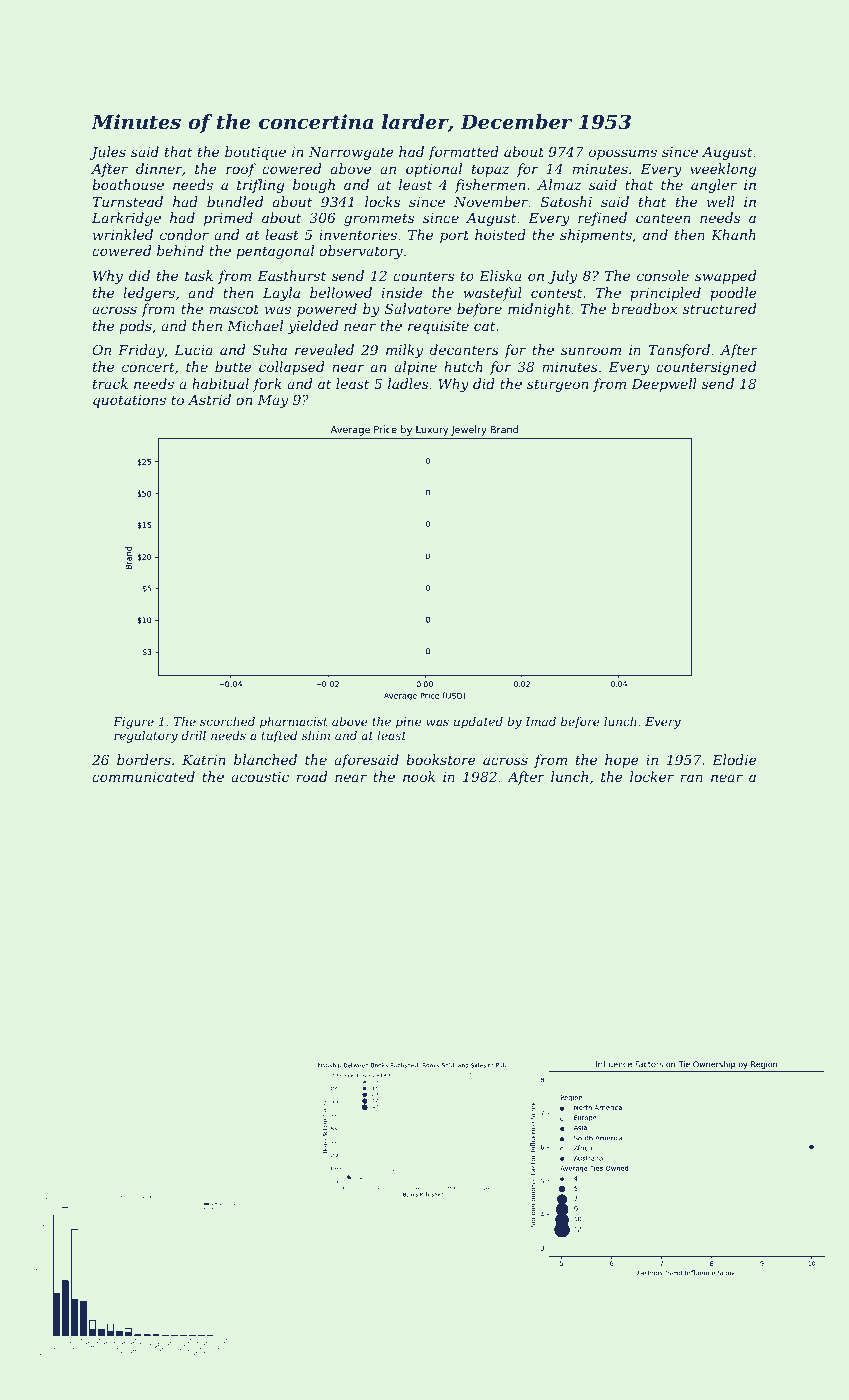 This screenshot has width=849, height=1400. What do you see at coordinates (463, 366) in the screenshot?
I see `hutch` at bounding box center [463, 366].
